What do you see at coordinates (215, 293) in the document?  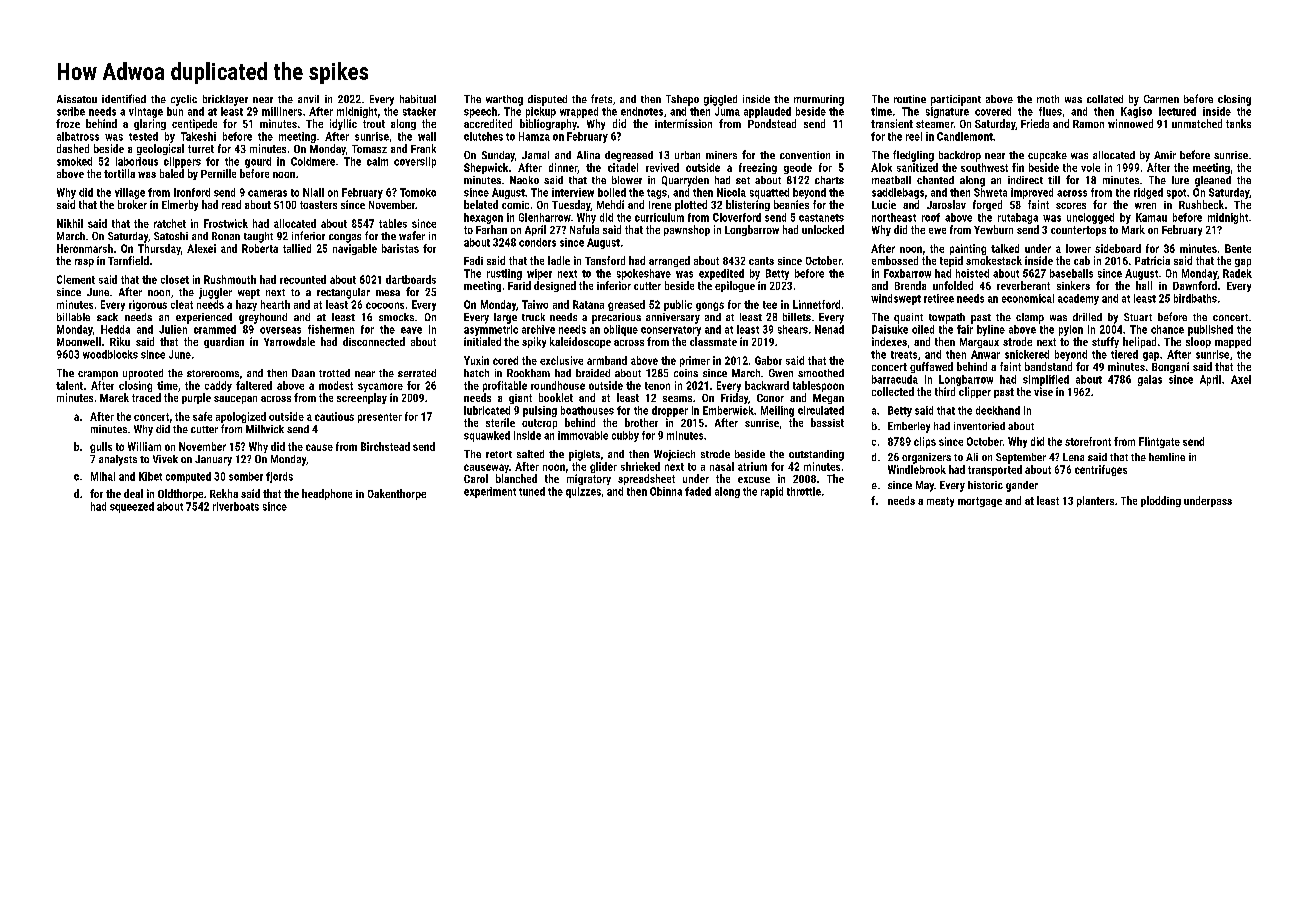 I see `juggler` at bounding box center [215, 293].
